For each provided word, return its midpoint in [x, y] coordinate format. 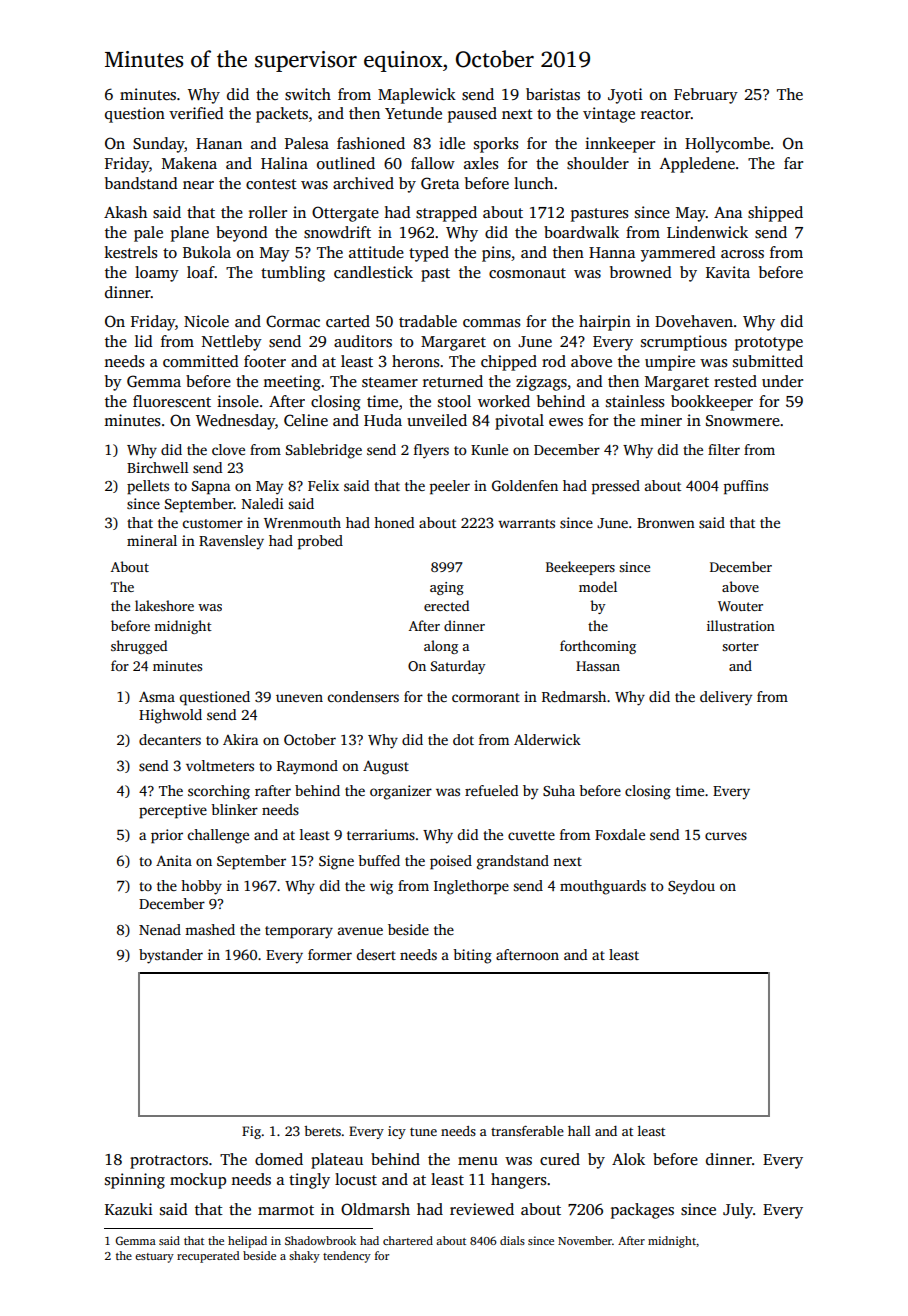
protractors [169, 1162]
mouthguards [603, 887]
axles [481, 163]
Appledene [697, 165]
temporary [299, 932]
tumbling [293, 274]
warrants [526, 523]
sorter [740, 646]
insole [238, 401]
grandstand [513, 862]
